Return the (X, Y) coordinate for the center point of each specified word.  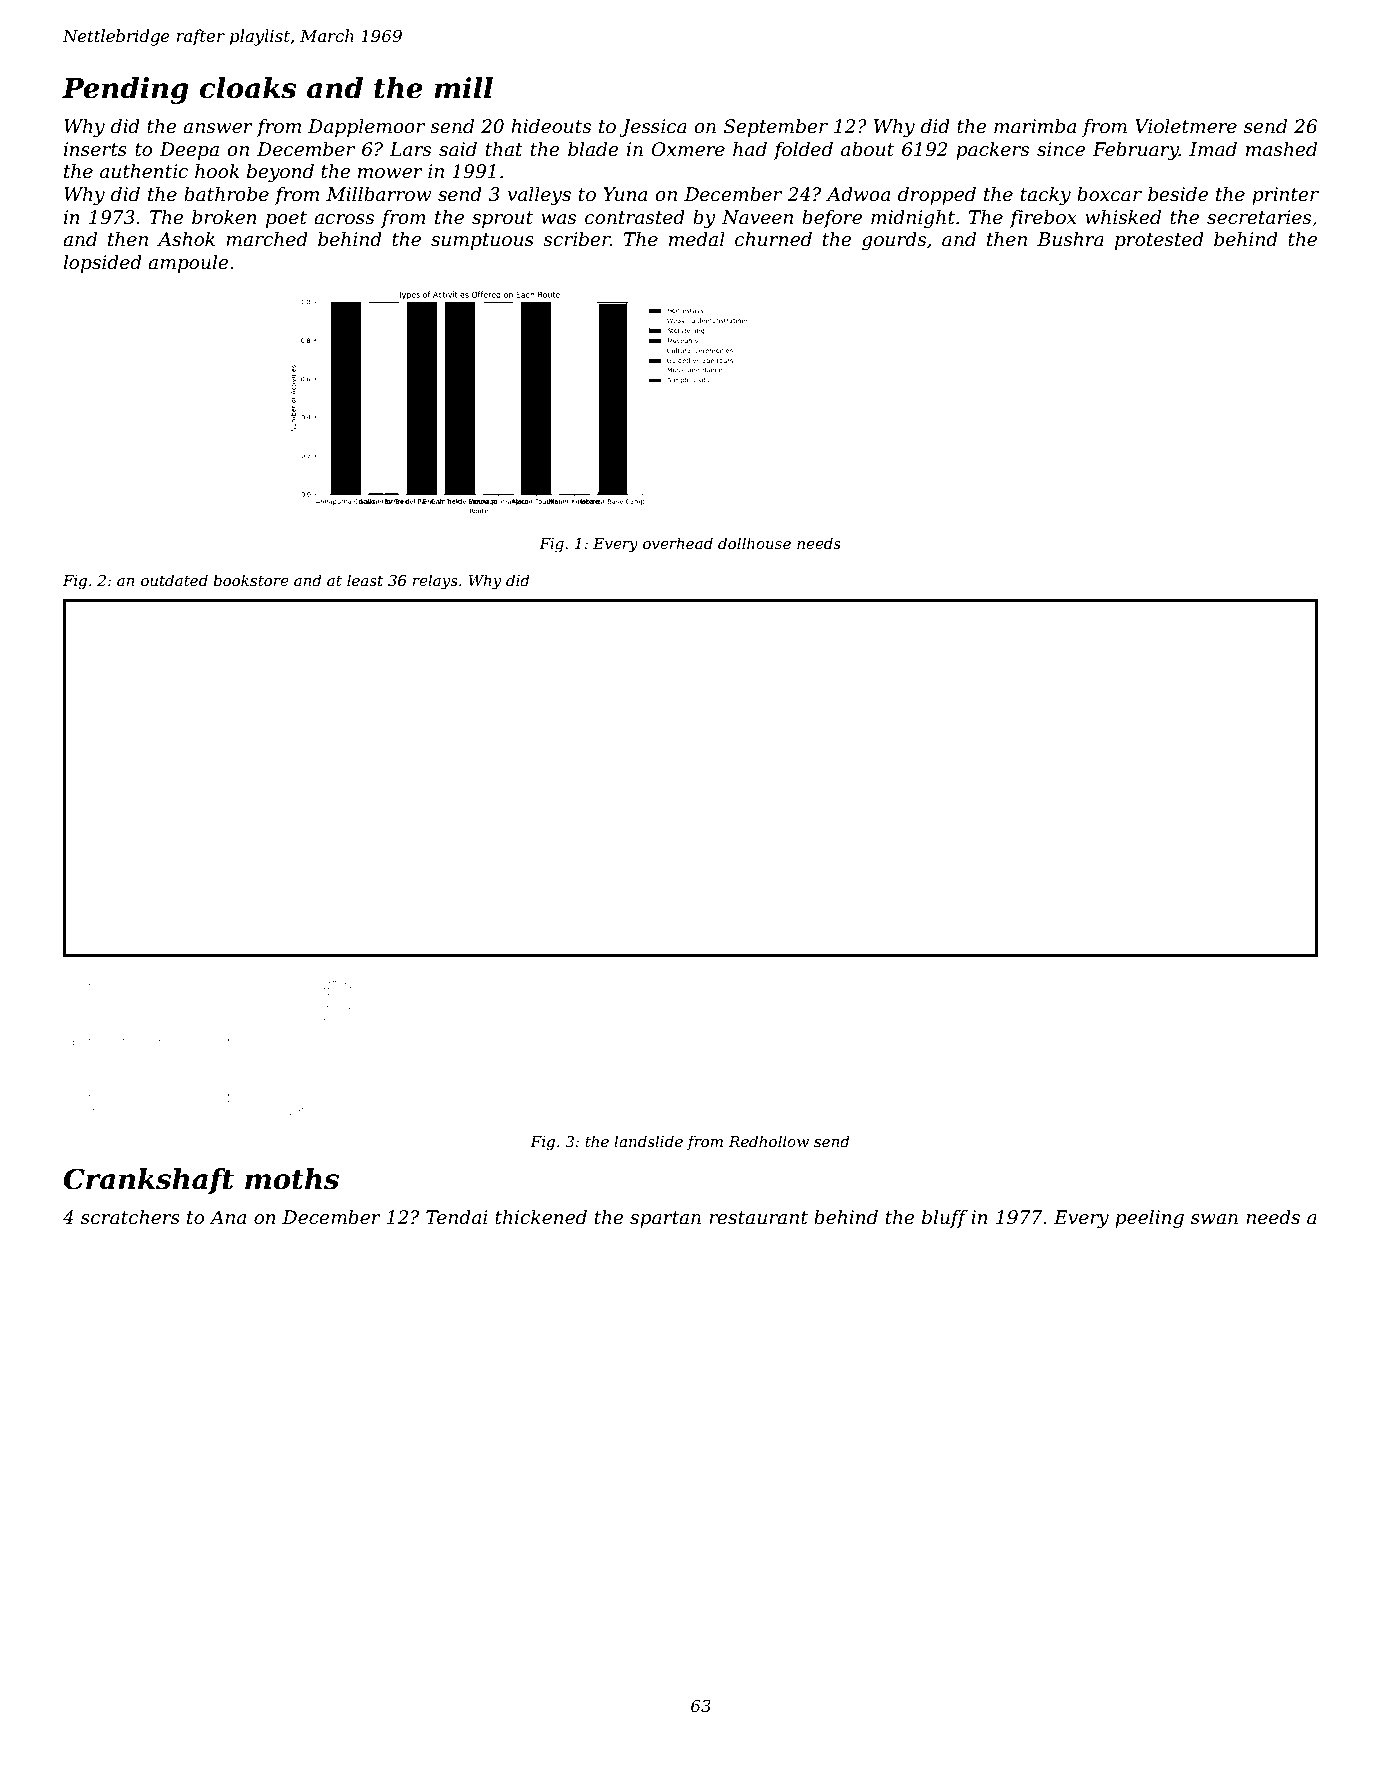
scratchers (130, 1217)
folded (803, 151)
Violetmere (1186, 126)
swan (1214, 1219)
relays (435, 582)
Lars (410, 149)
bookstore (251, 580)
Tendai (457, 1217)
